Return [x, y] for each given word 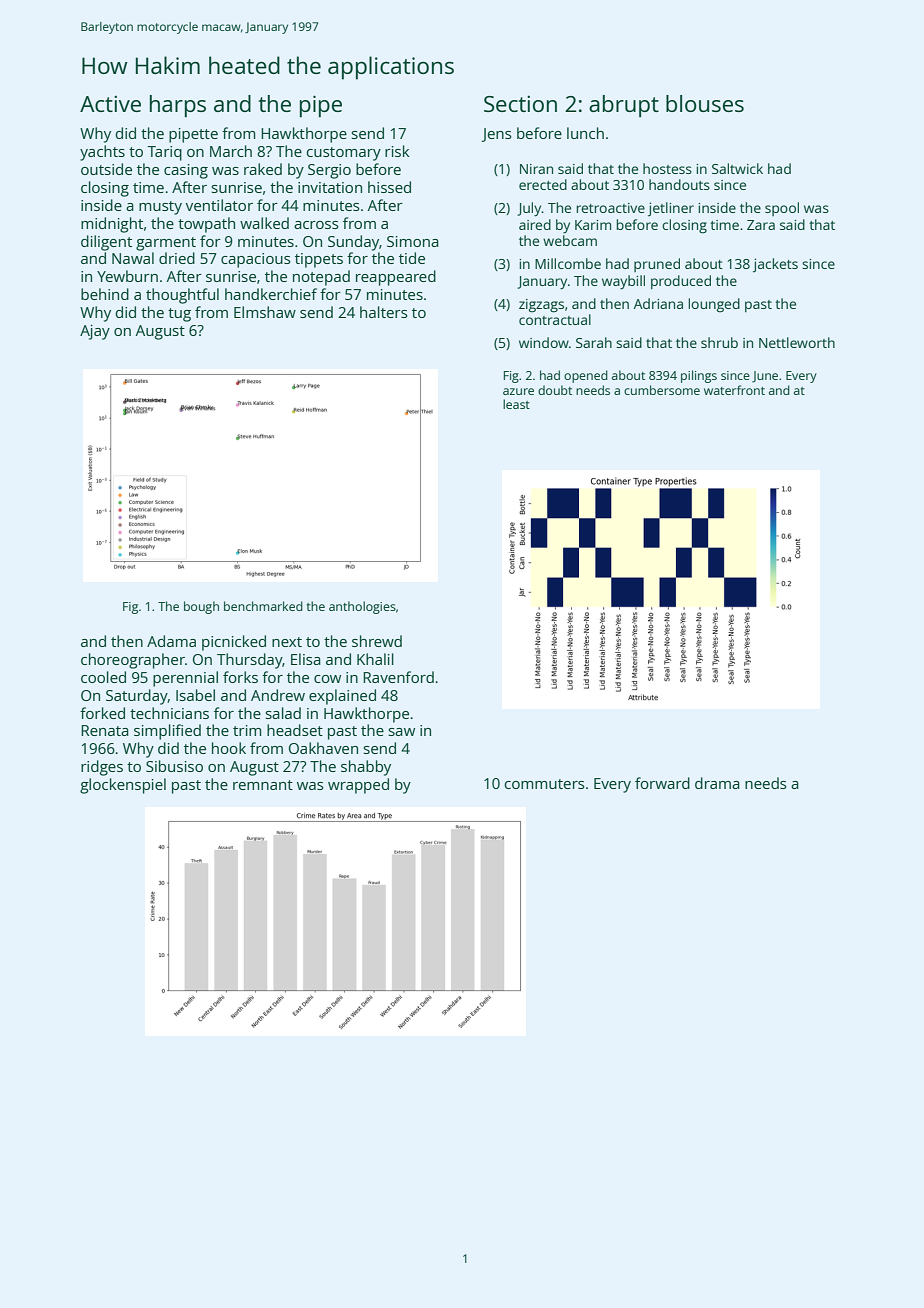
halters [384, 312]
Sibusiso [174, 766]
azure [518, 391]
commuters [545, 784]
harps [178, 106]
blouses [705, 103]
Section [520, 103]
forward [662, 783]
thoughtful [182, 296]
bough [201, 607]
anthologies [362, 607]
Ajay [95, 332]
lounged [714, 305]
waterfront [734, 390]
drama [717, 783]
